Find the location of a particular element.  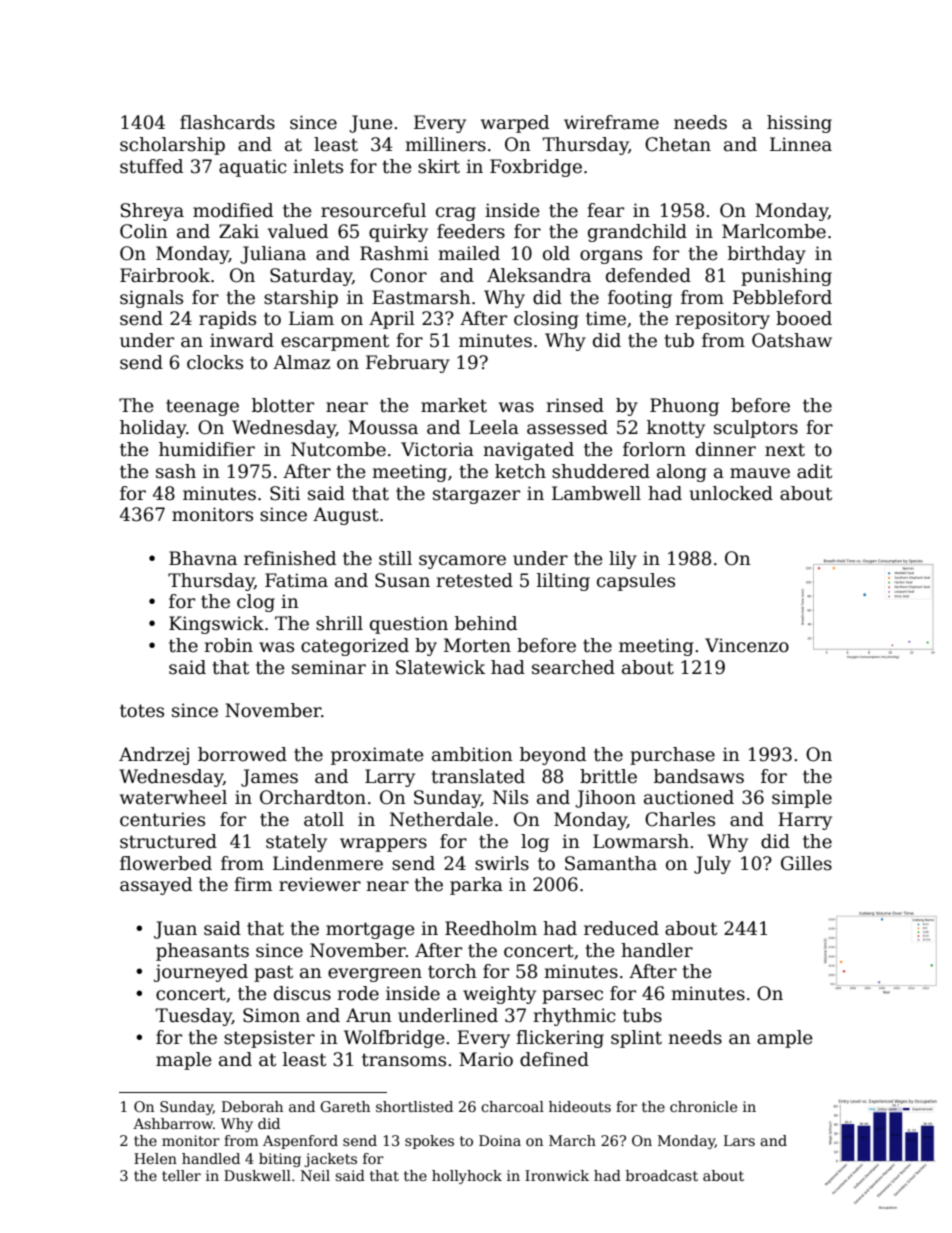

warped is located at coordinates (515, 124).
